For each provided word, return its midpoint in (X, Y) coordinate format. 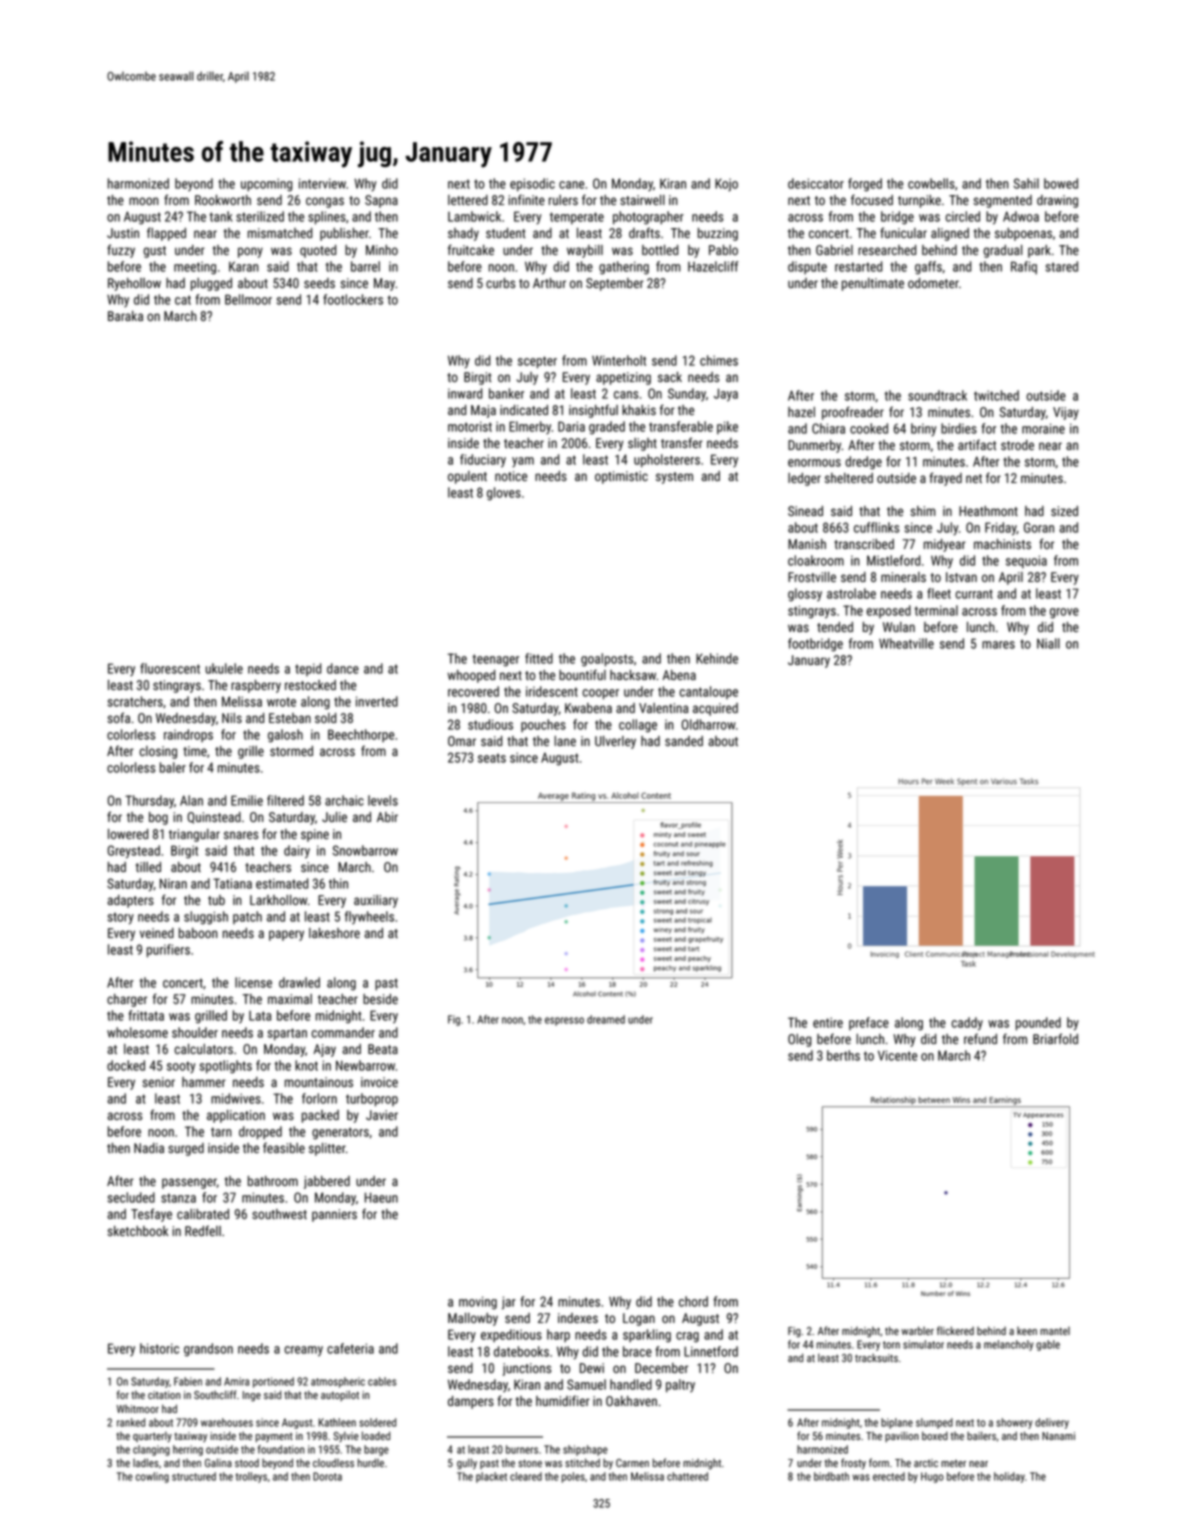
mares (998, 645)
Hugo (932, 1477)
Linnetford (711, 1351)
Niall (1048, 643)
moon (144, 201)
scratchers (135, 701)
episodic (532, 185)
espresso (564, 1021)
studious (490, 724)
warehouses (227, 1422)
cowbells (931, 183)
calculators (203, 1049)
